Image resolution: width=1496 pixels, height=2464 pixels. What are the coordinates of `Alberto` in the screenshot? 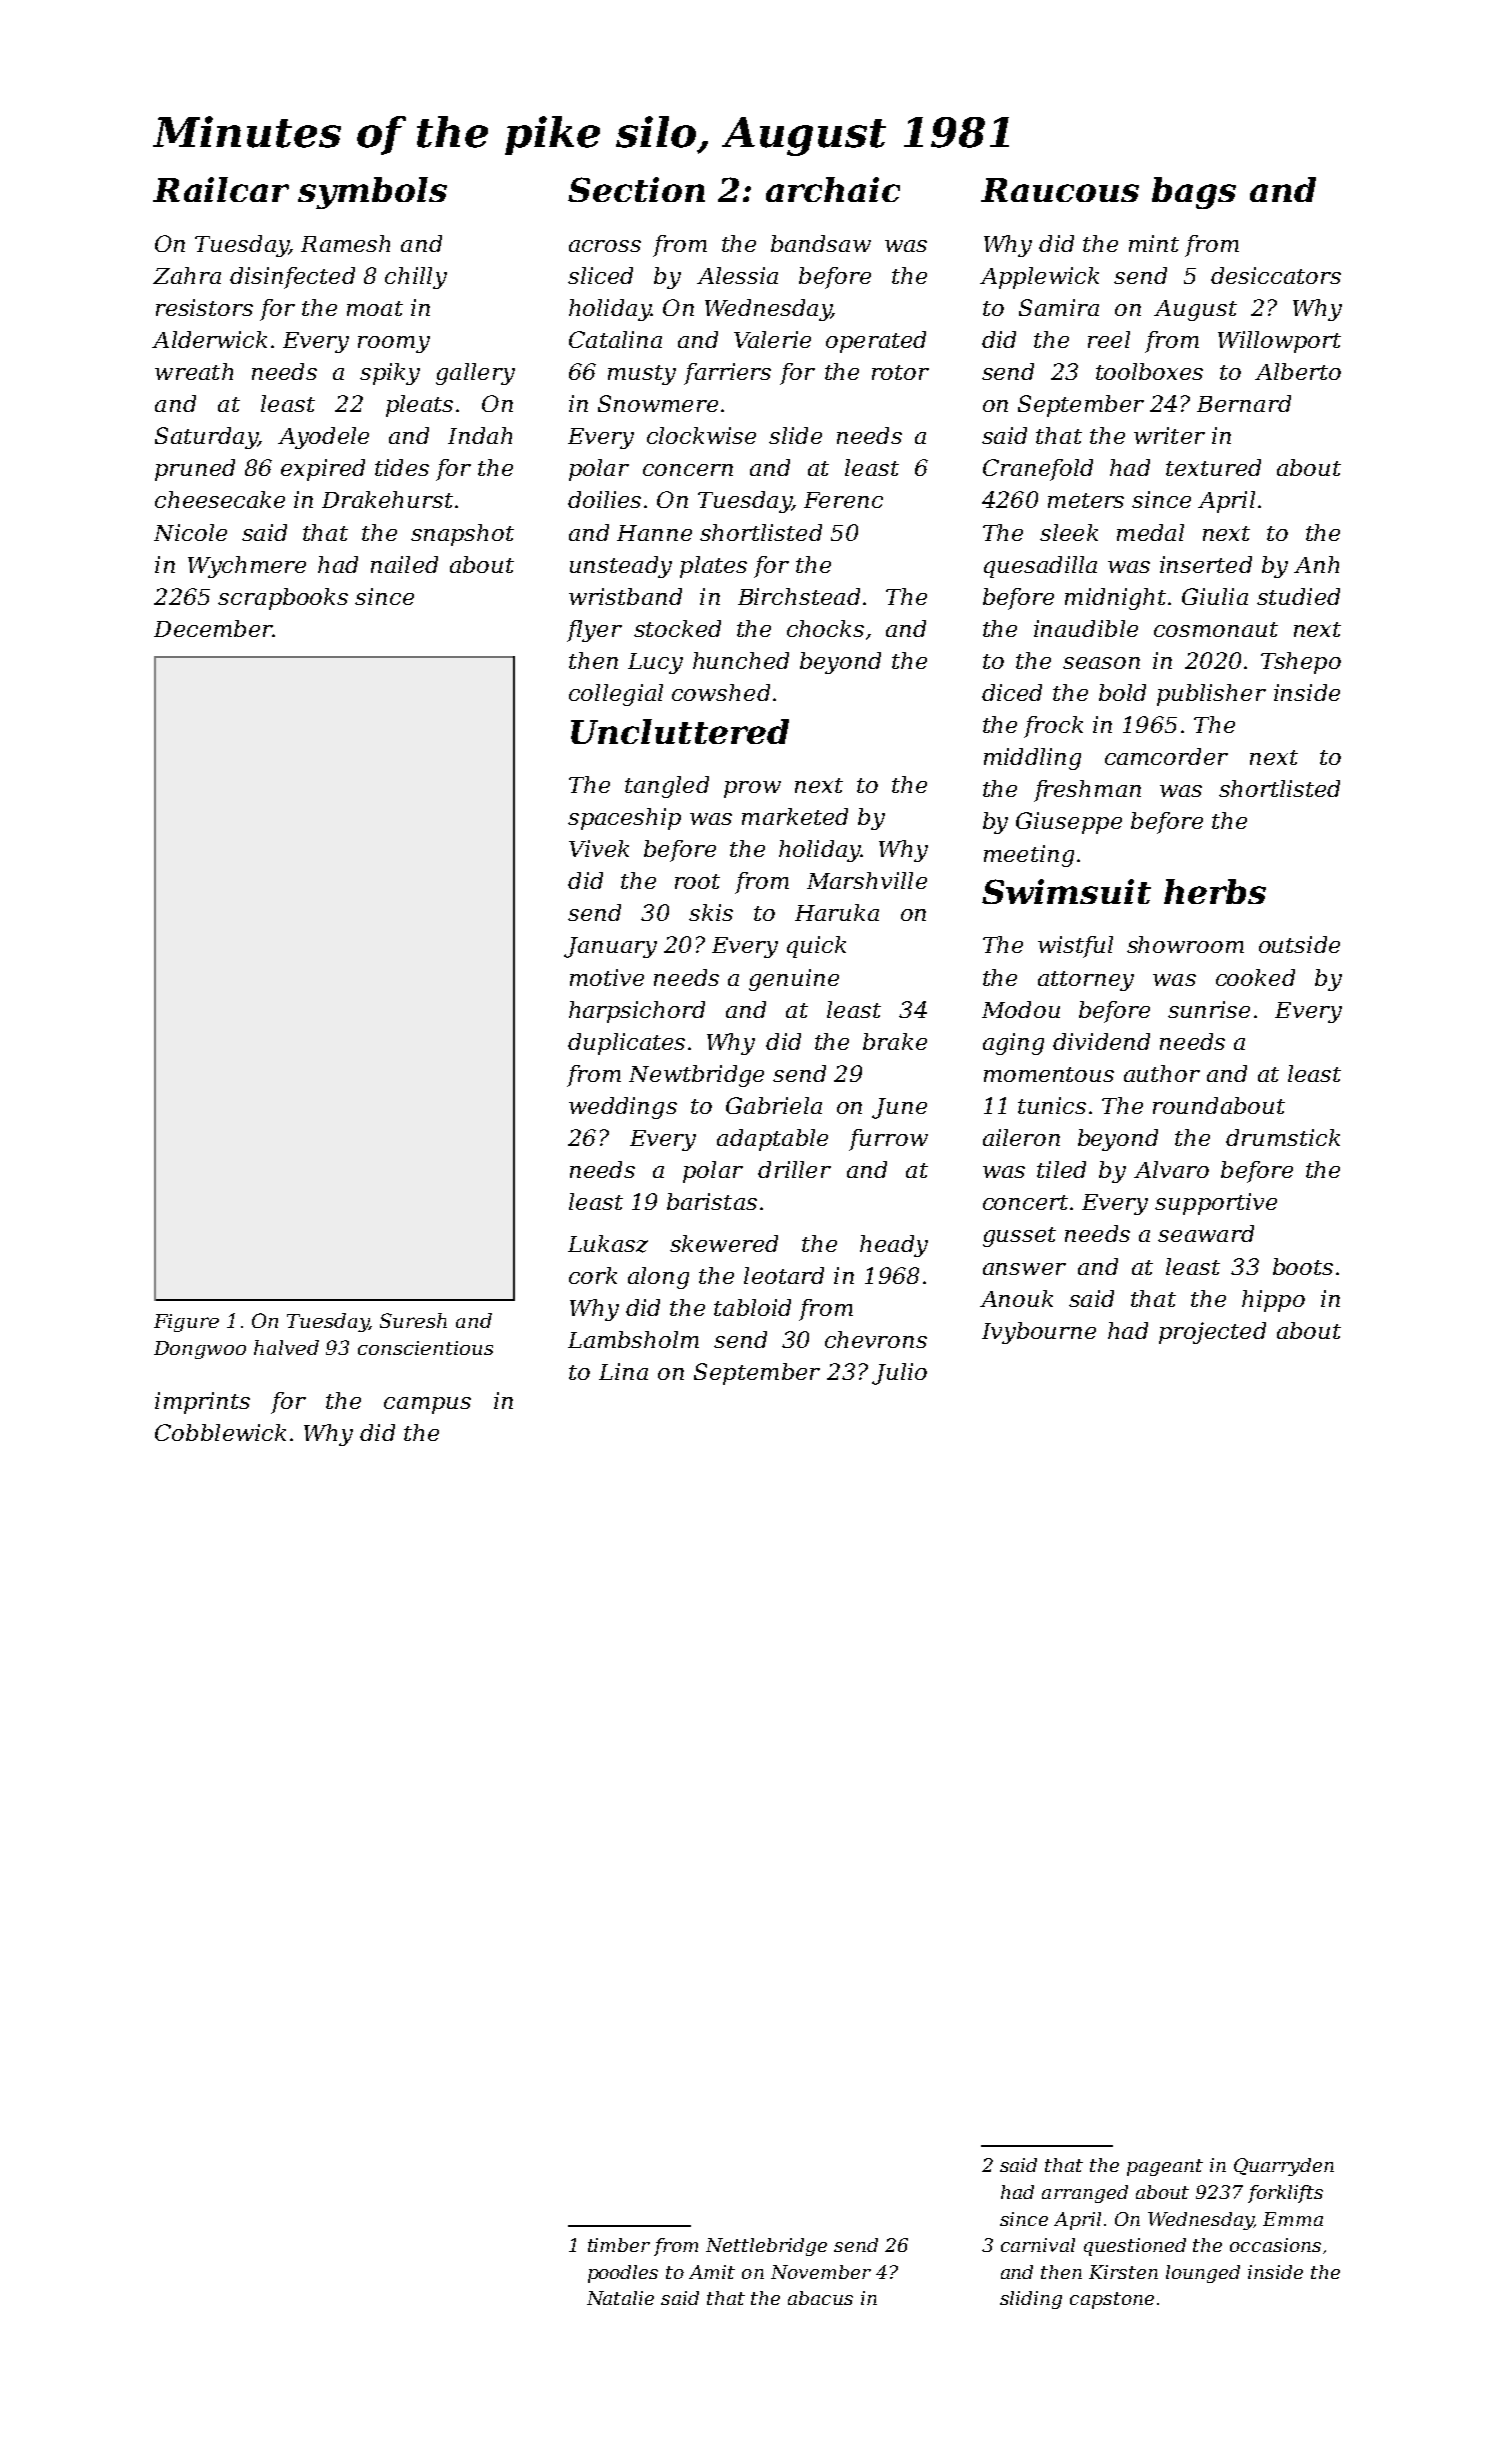 It's located at (1298, 371).
